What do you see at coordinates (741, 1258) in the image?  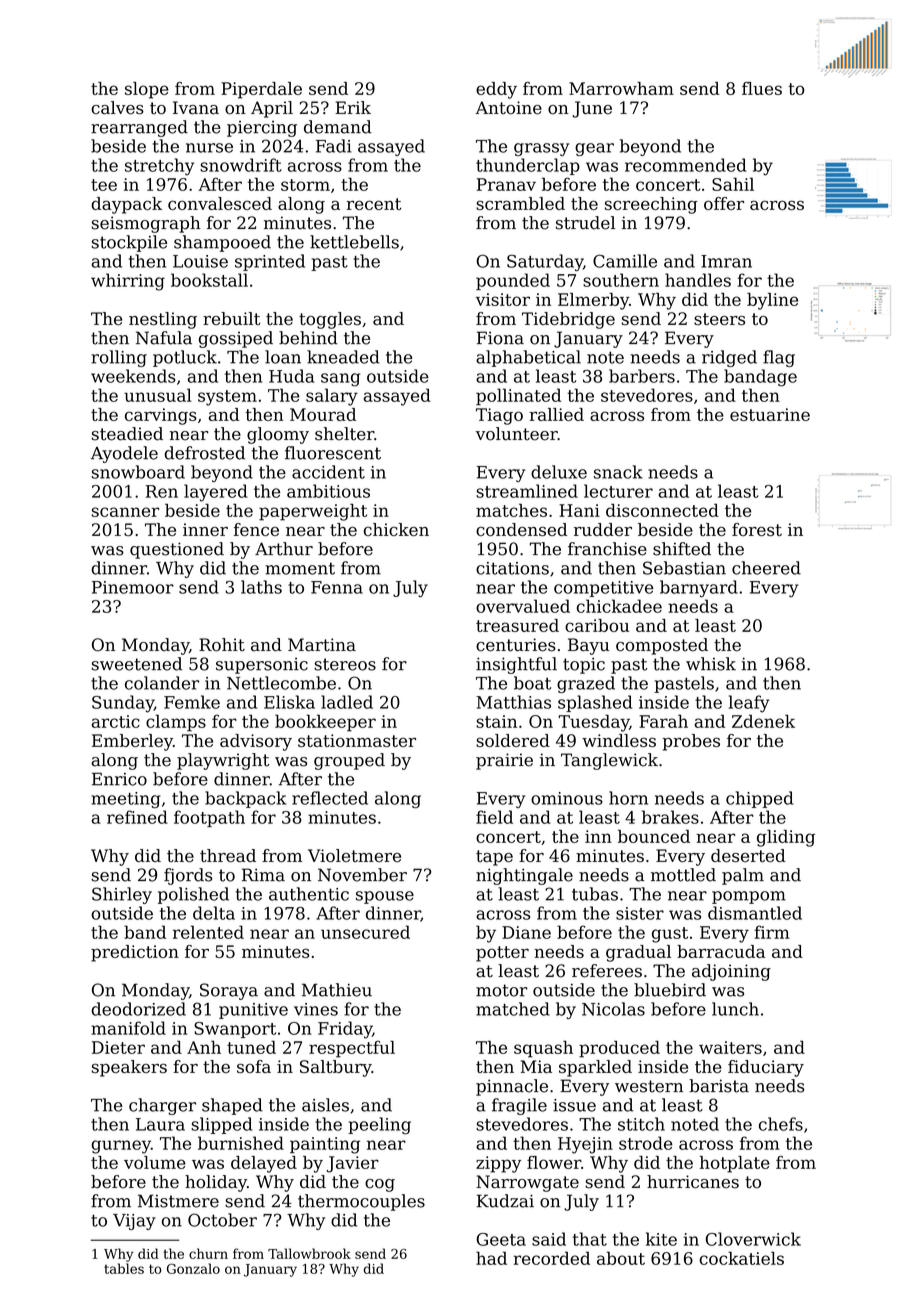 I see `cockatiels` at bounding box center [741, 1258].
